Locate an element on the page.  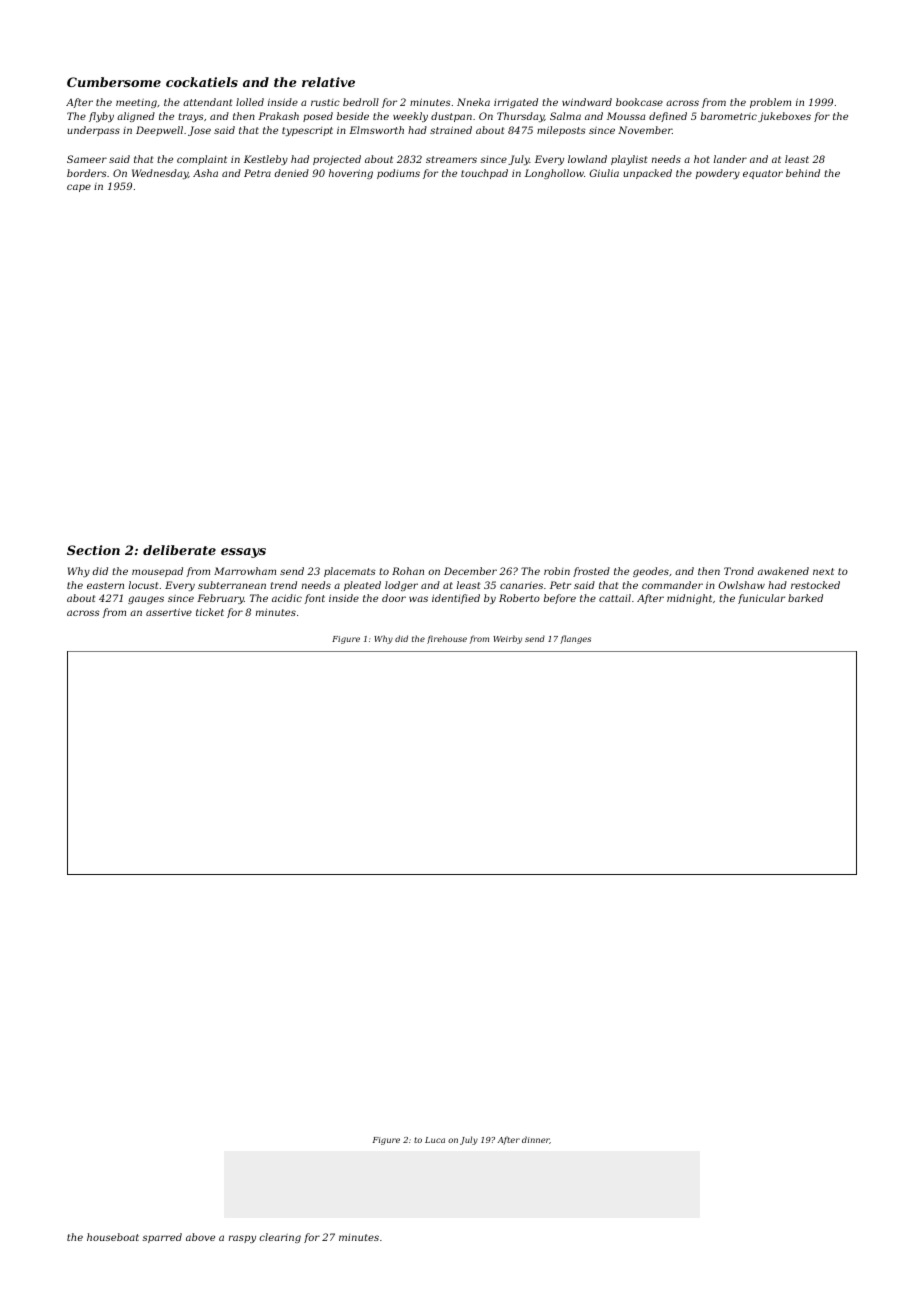
Cumbersome is located at coordinates (114, 82).
